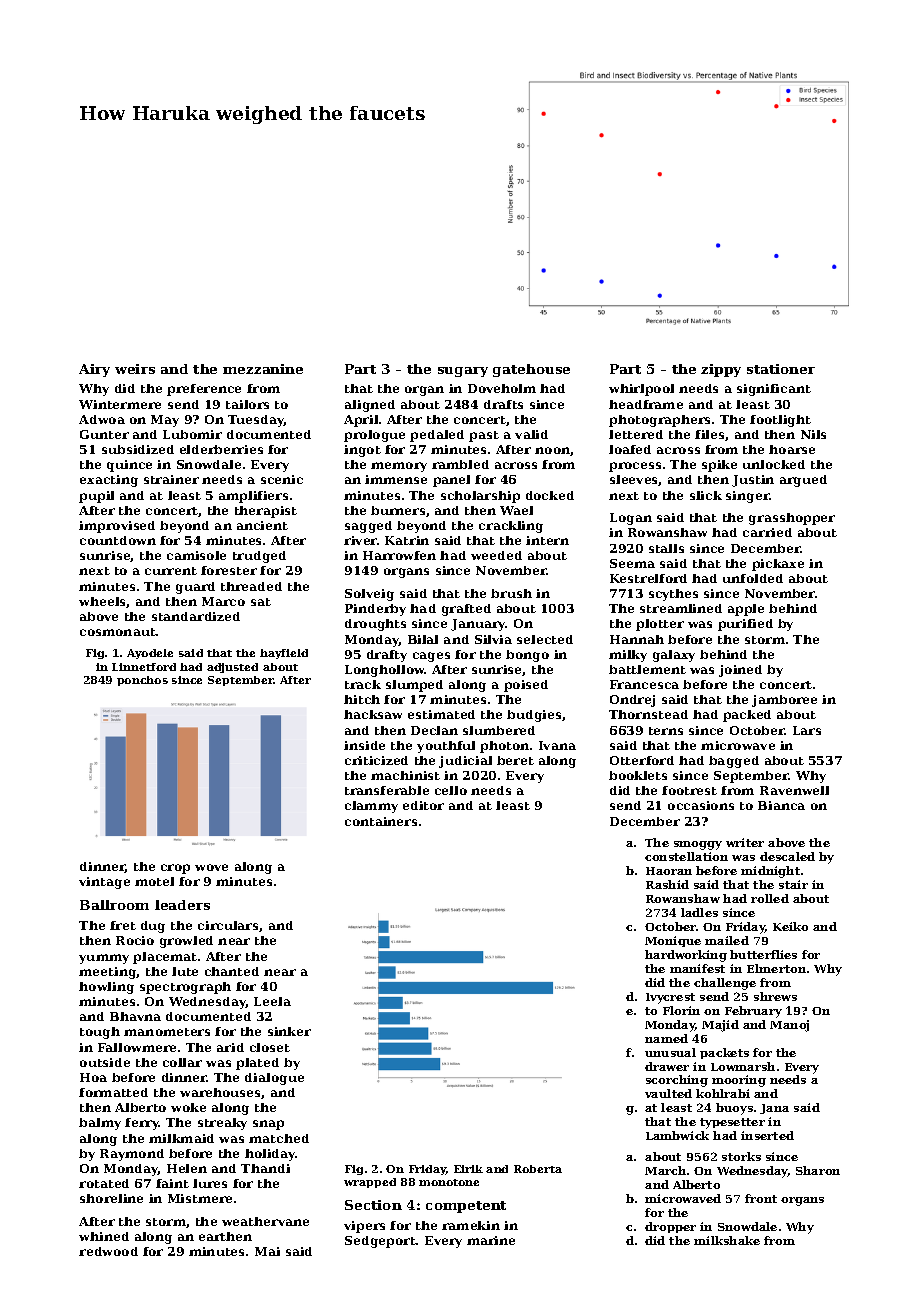 The width and height of the page is (924, 1308). Describe the element at coordinates (104, 1183) in the page. I see `rotated` at that location.
